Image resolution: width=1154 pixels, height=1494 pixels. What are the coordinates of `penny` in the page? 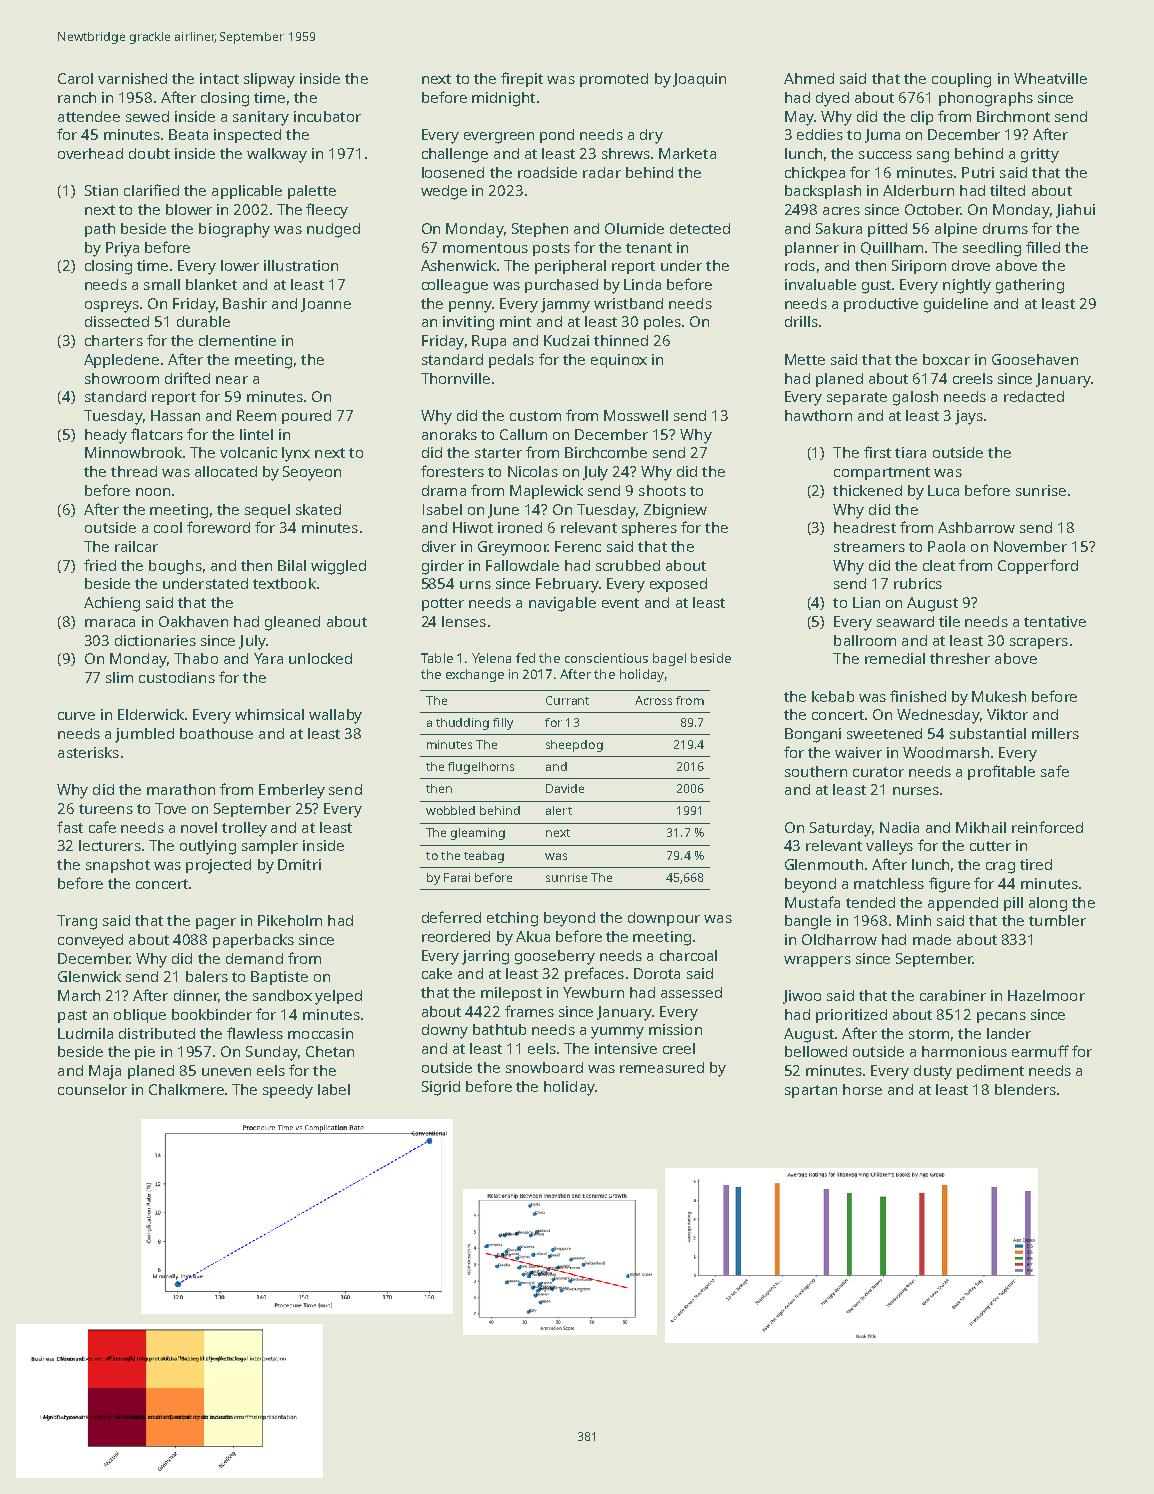 It's located at (470, 307).
